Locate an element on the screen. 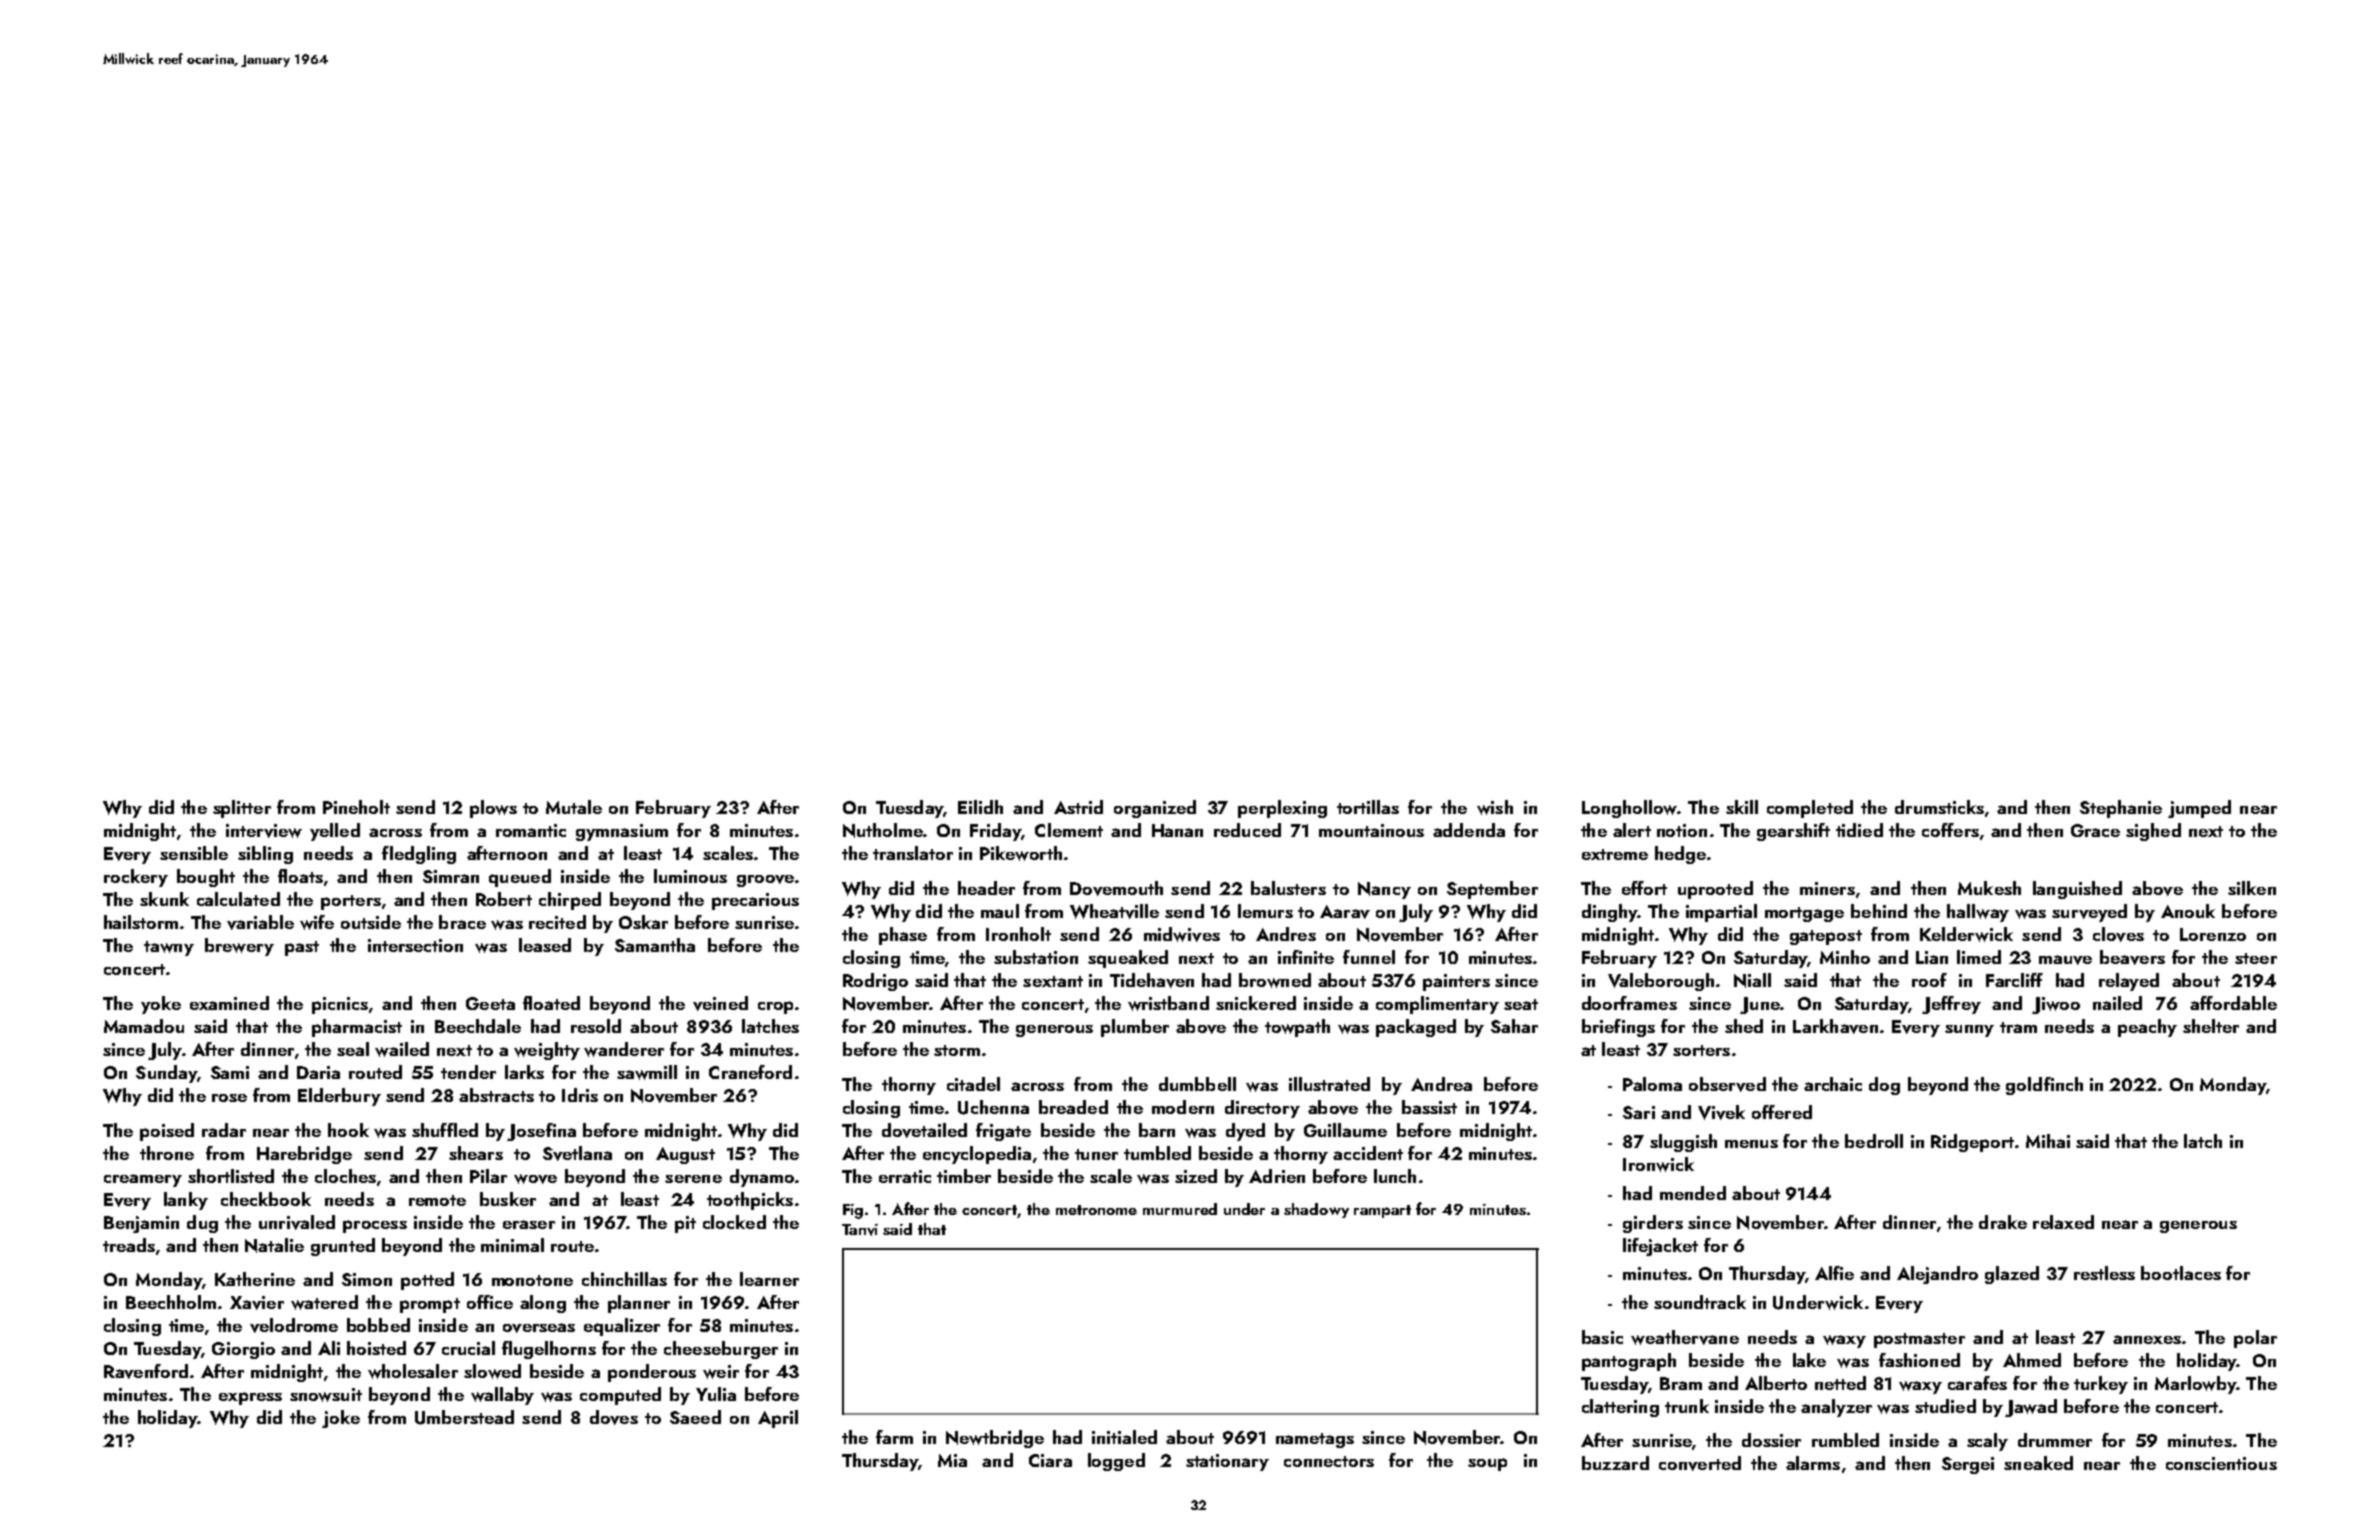 The image size is (2380, 1540). bought is located at coordinates (206, 878).
